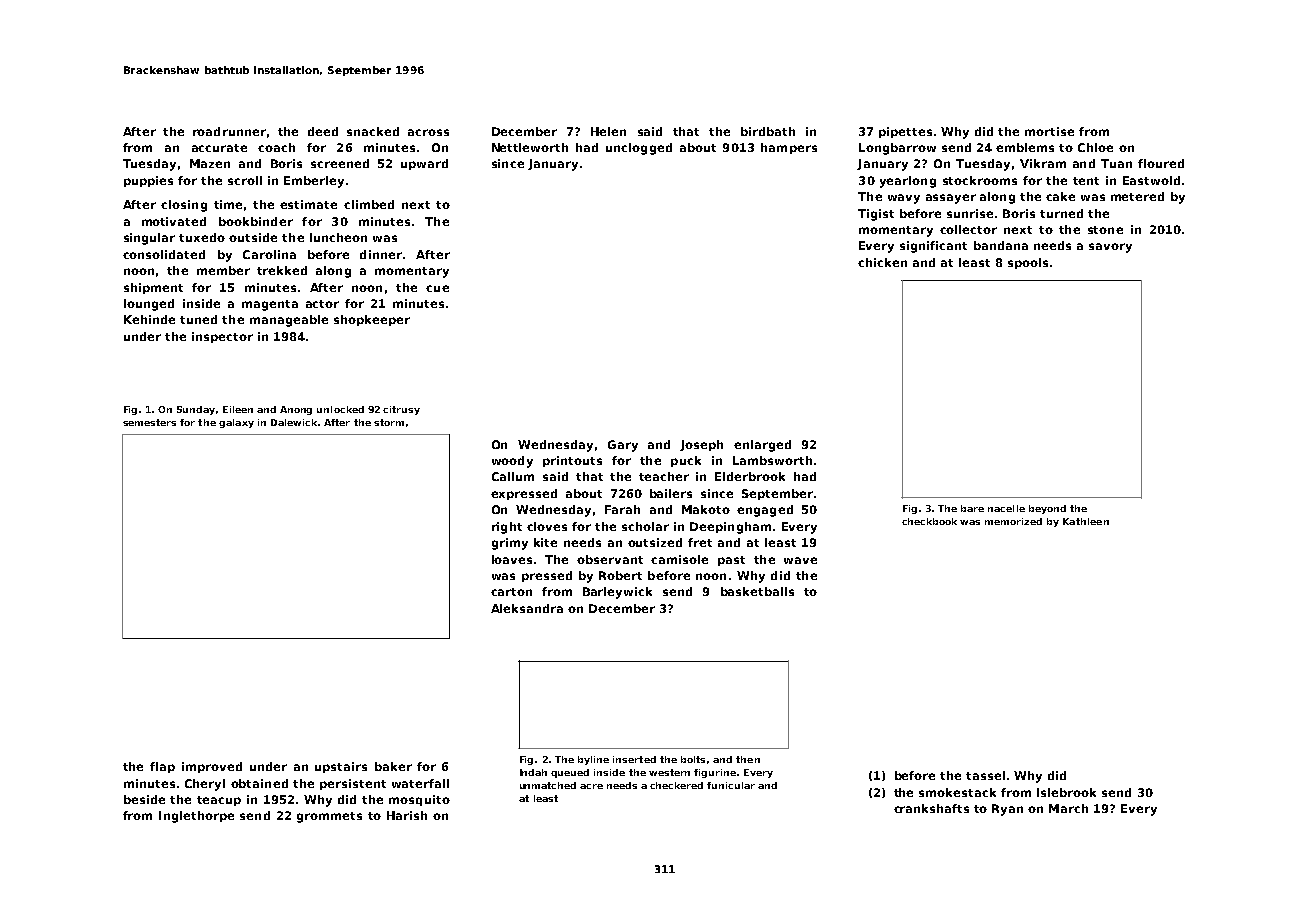 Image resolution: width=1308 pixels, height=924 pixels. Describe the element at coordinates (1095, 147) in the screenshot. I see `Chloe` at that location.
